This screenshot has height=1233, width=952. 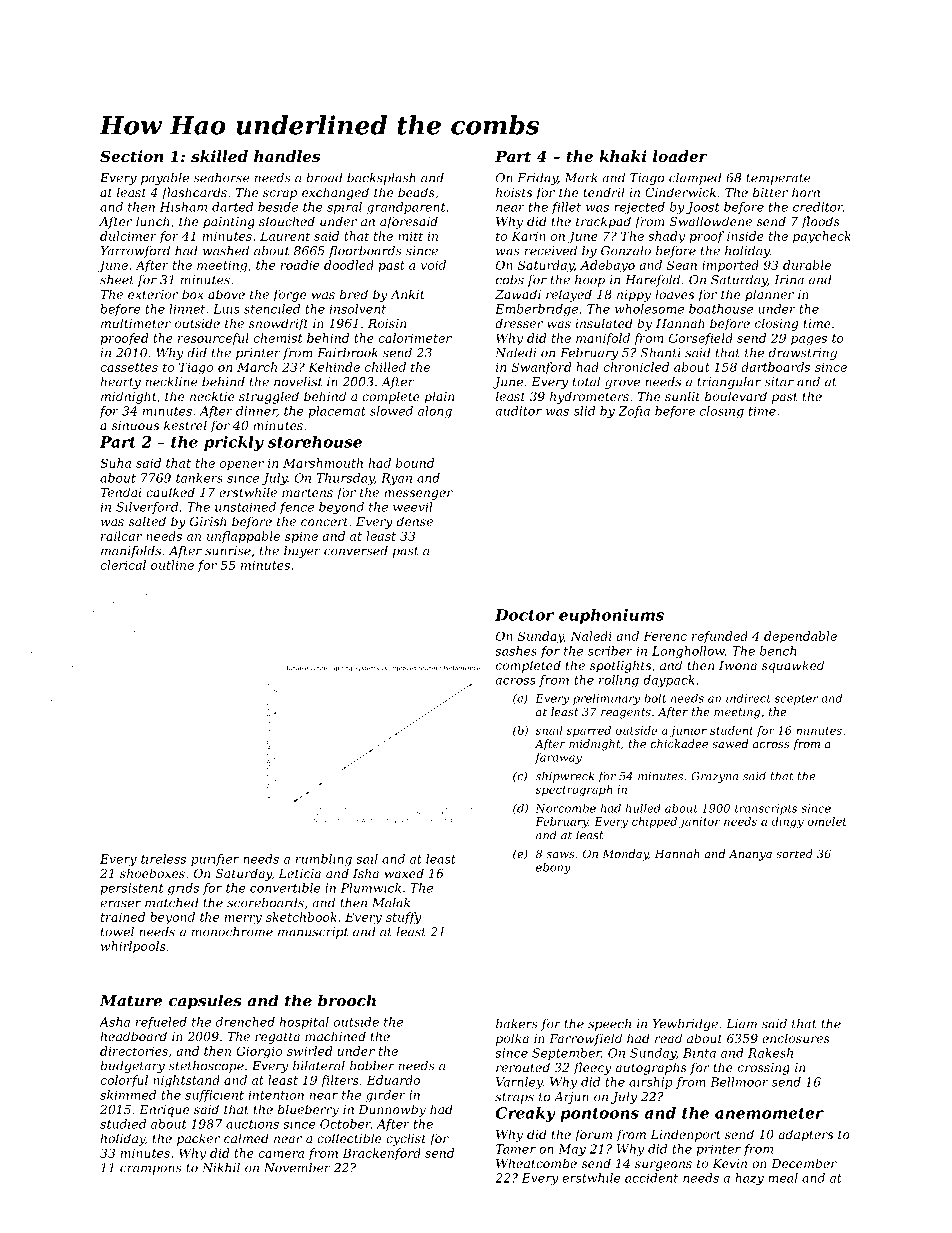 What do you see at coordinates (651, 1178) in the screenshot?
I see `accident` at bounding box center [651, 1178].
